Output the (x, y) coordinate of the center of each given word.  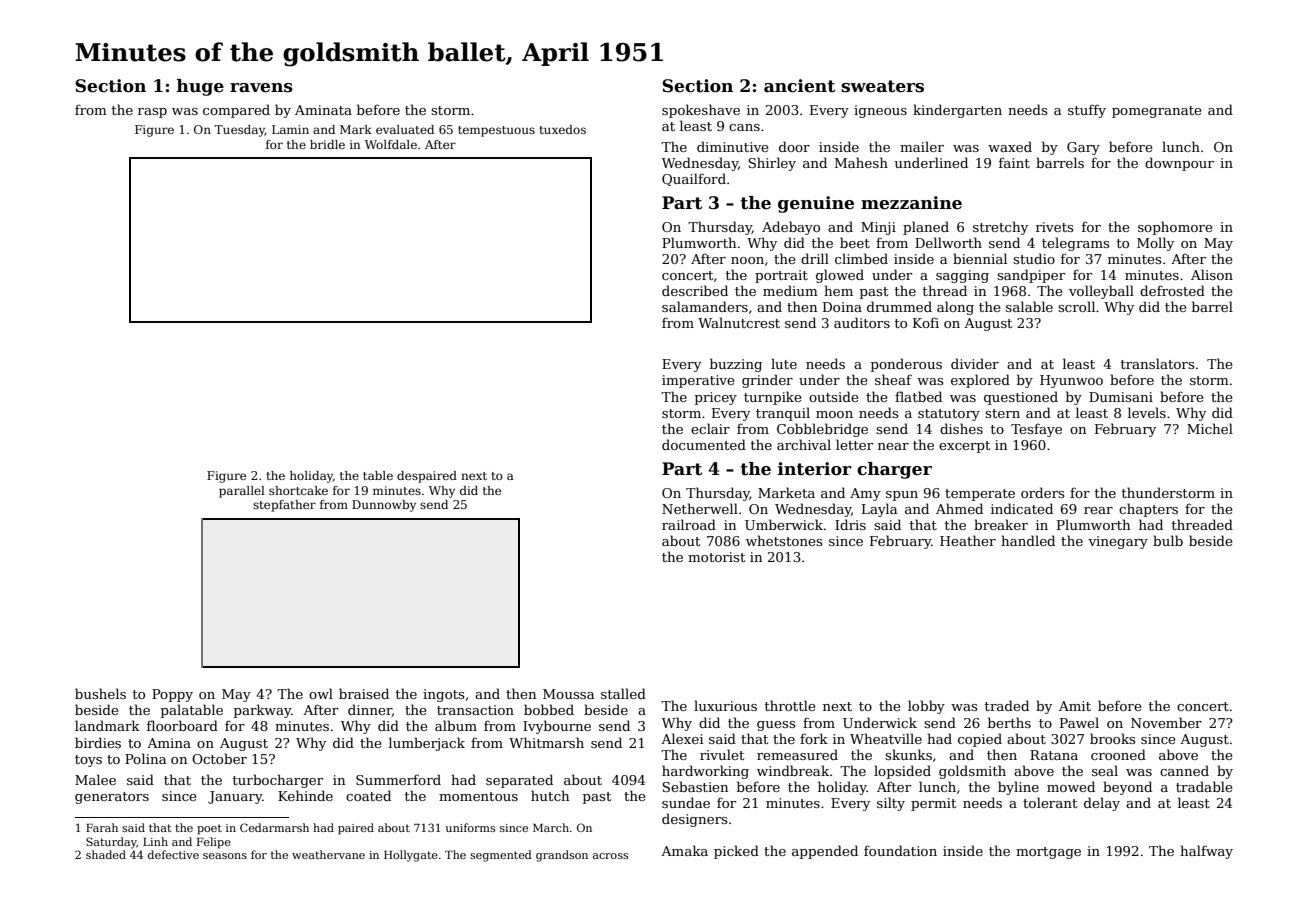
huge (200, 87)
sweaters (882, 86)
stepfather (284, 506)
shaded (106, 854)
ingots (443, 695)
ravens (261, 88)
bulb (1168, 540)
